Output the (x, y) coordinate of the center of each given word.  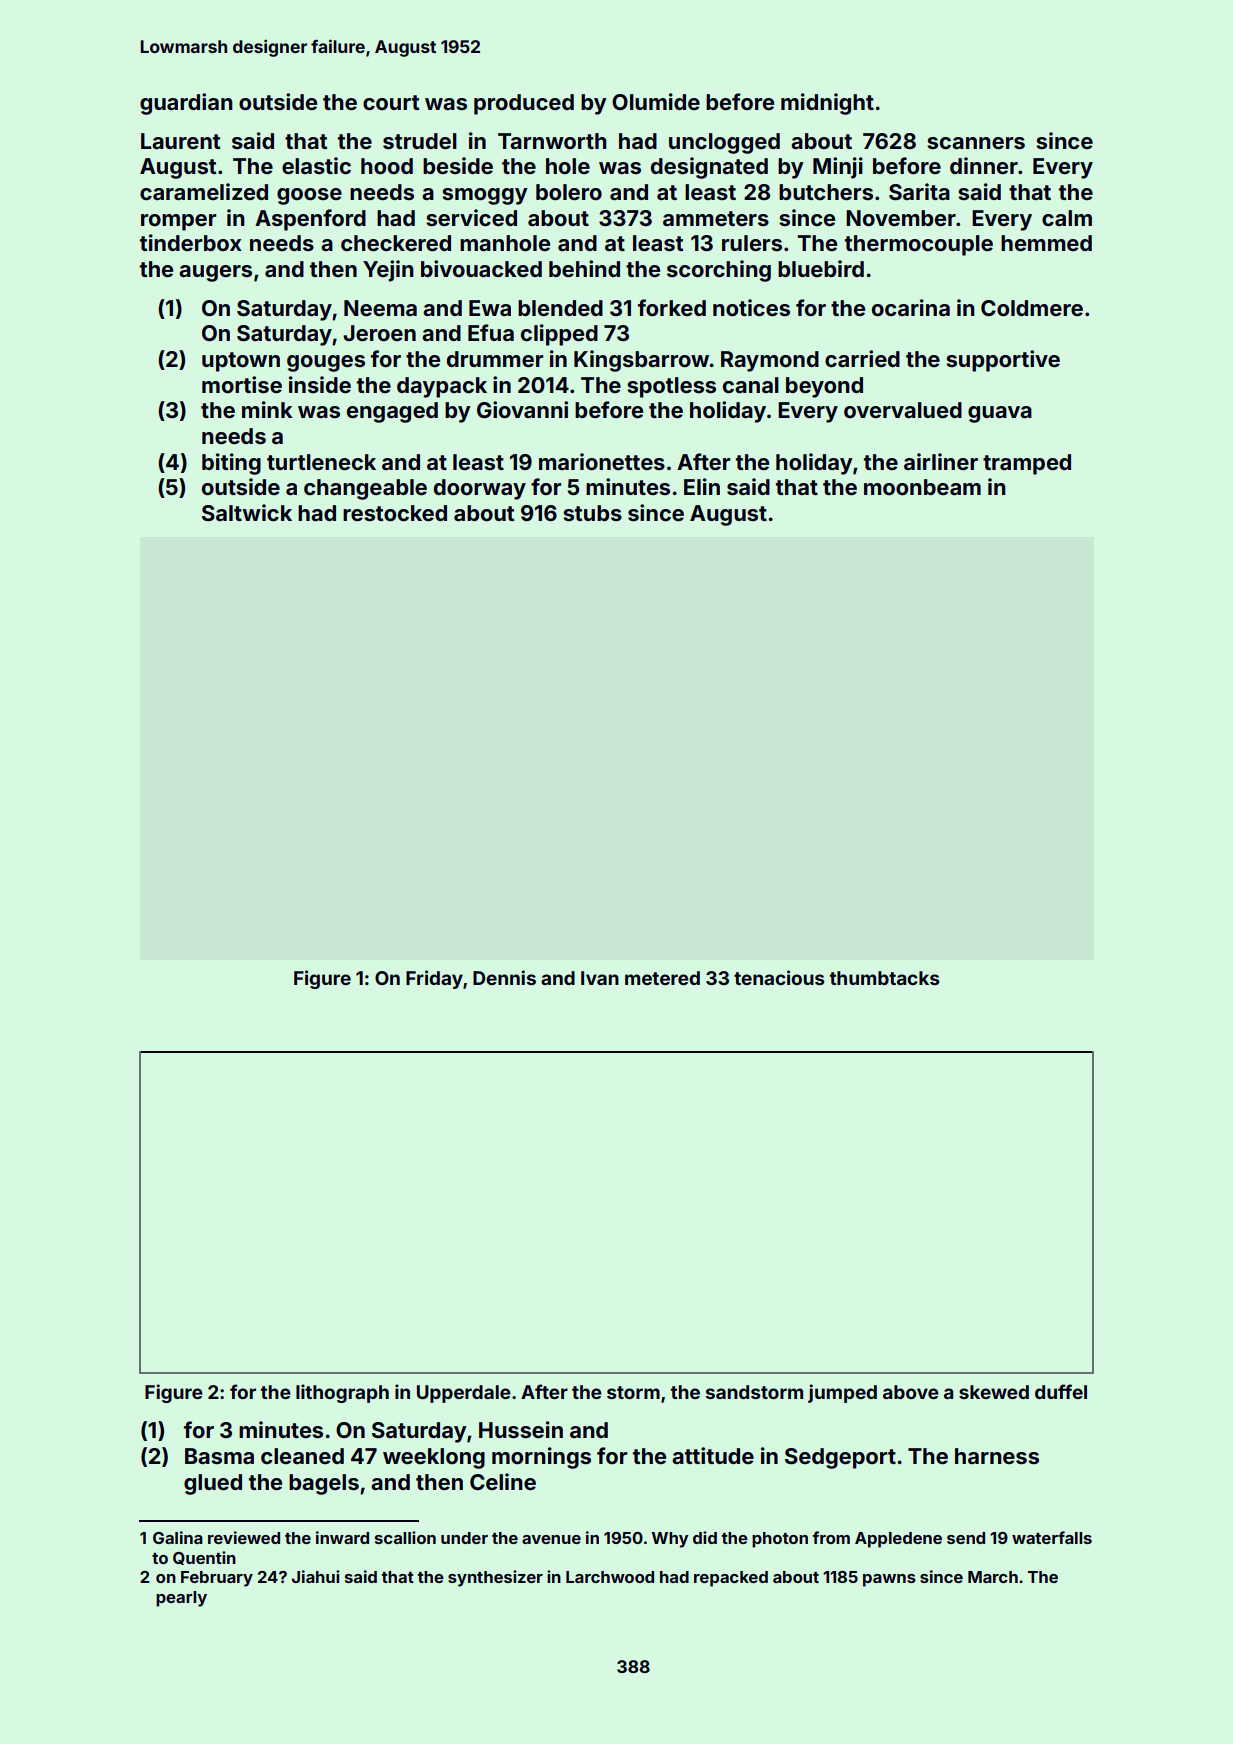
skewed (994, 1392)
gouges (326, 363)
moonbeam (922, 487)
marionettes (602, 461)
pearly (181, 1599)
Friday (434, 979)
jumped (842, 1393)
